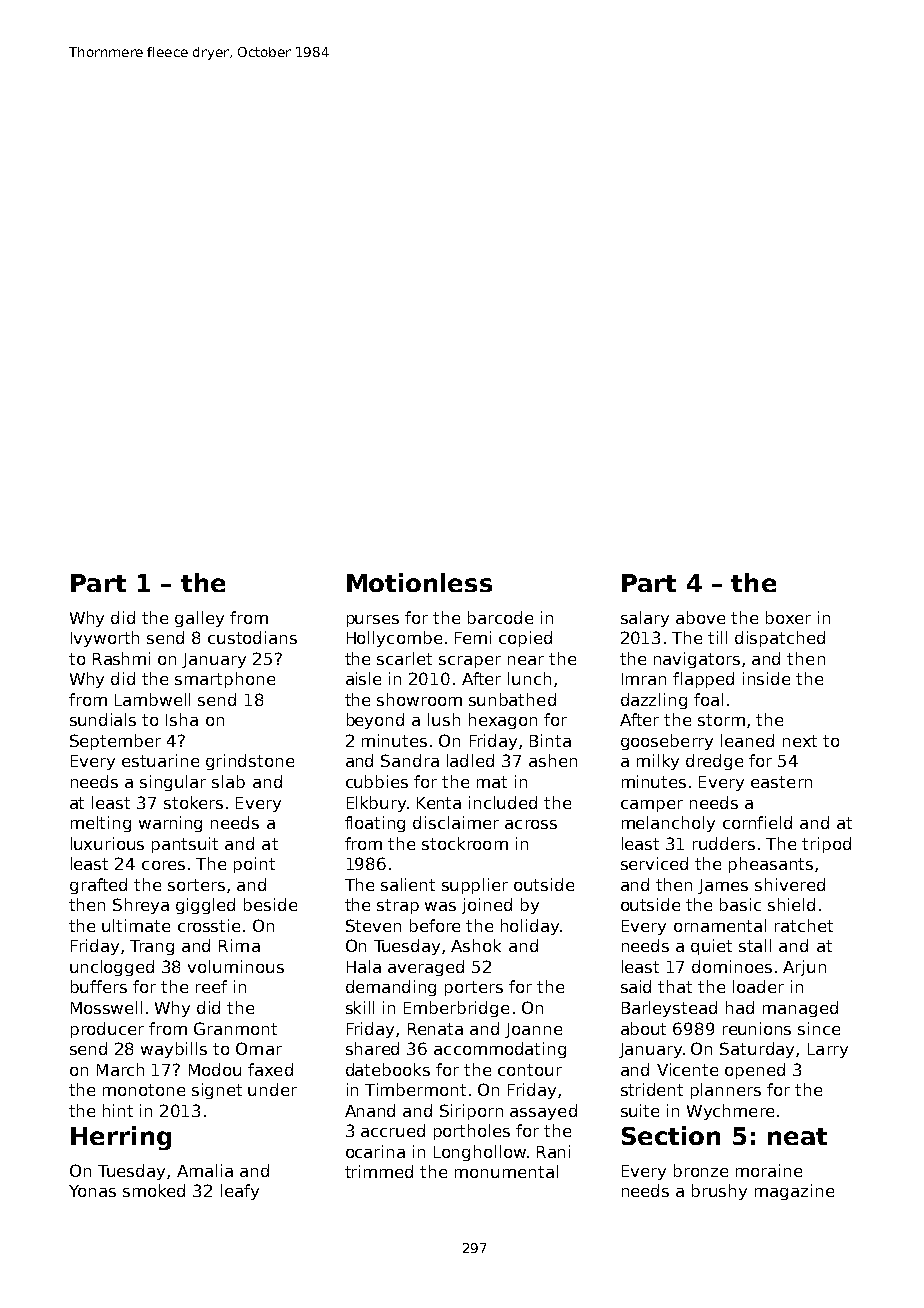 The image size is (924, 1308). What do you see at coordinates (410, 760) in the document?
I see `Sandra` at bounding box center [410, 760].
